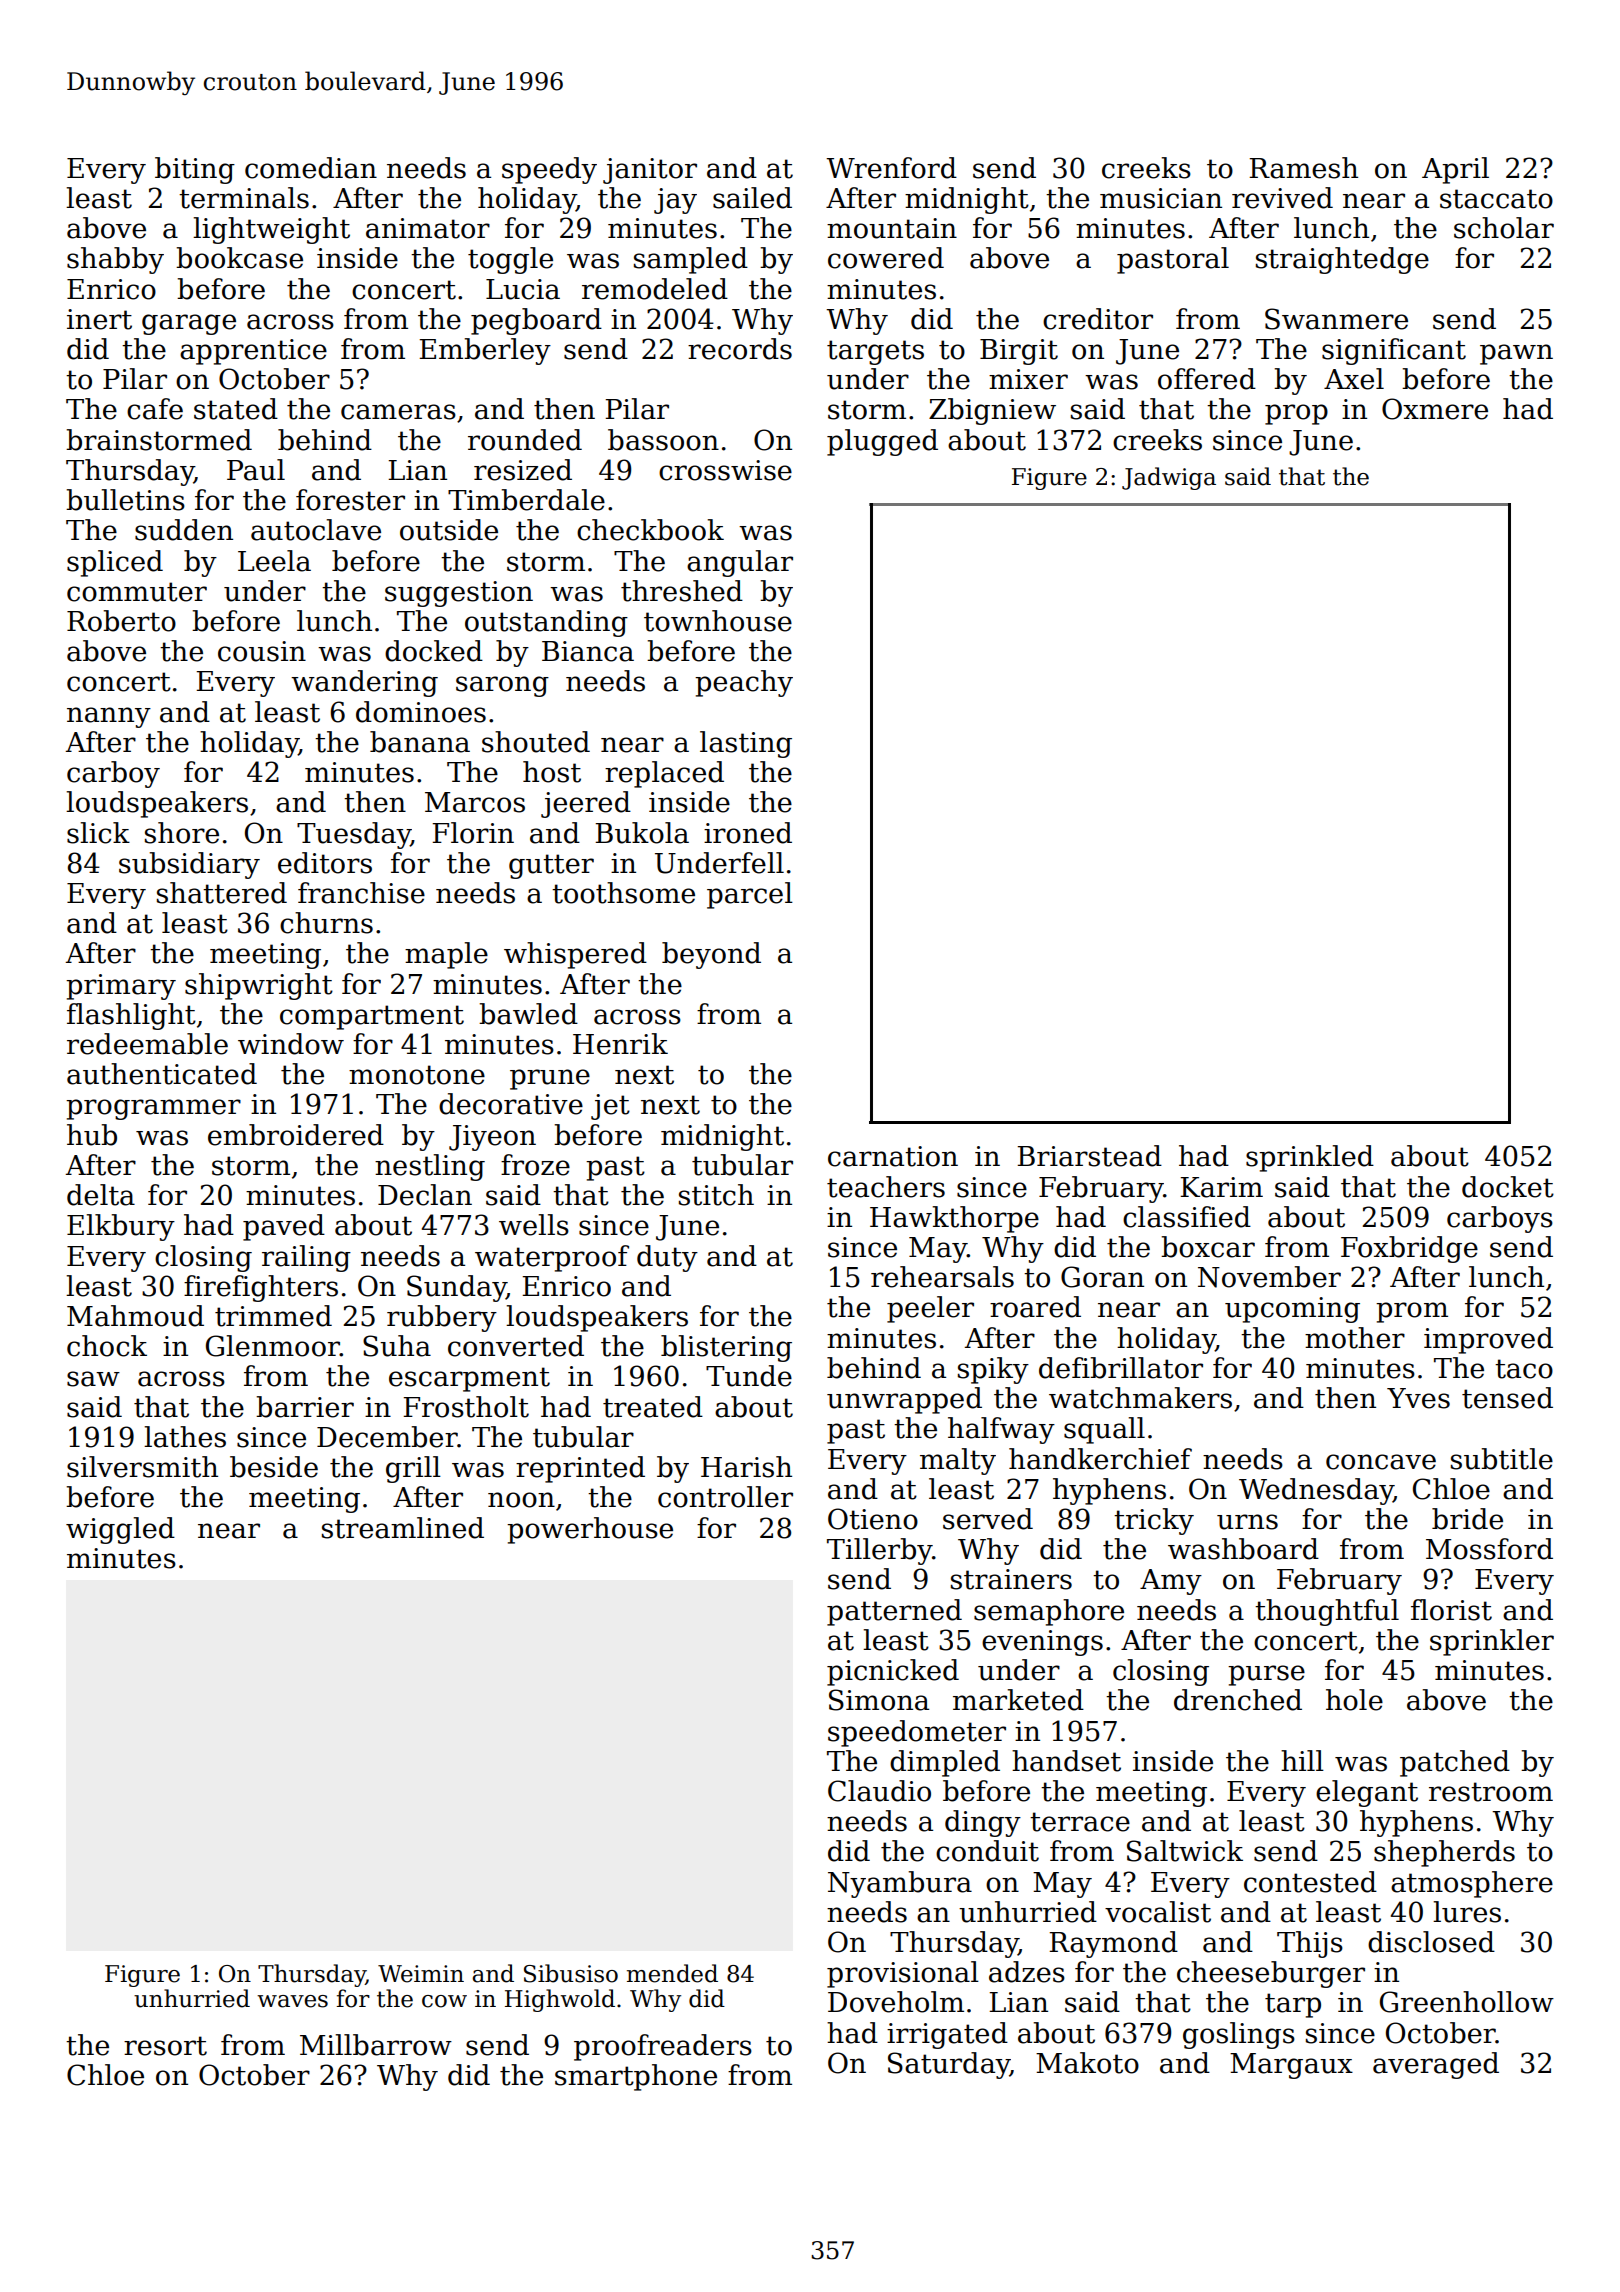 The image size is (1620, 2292). What do you see at coordinates (1303, 168) in the image?
I see `Ramesh` at bounding box center [1303, 168].
